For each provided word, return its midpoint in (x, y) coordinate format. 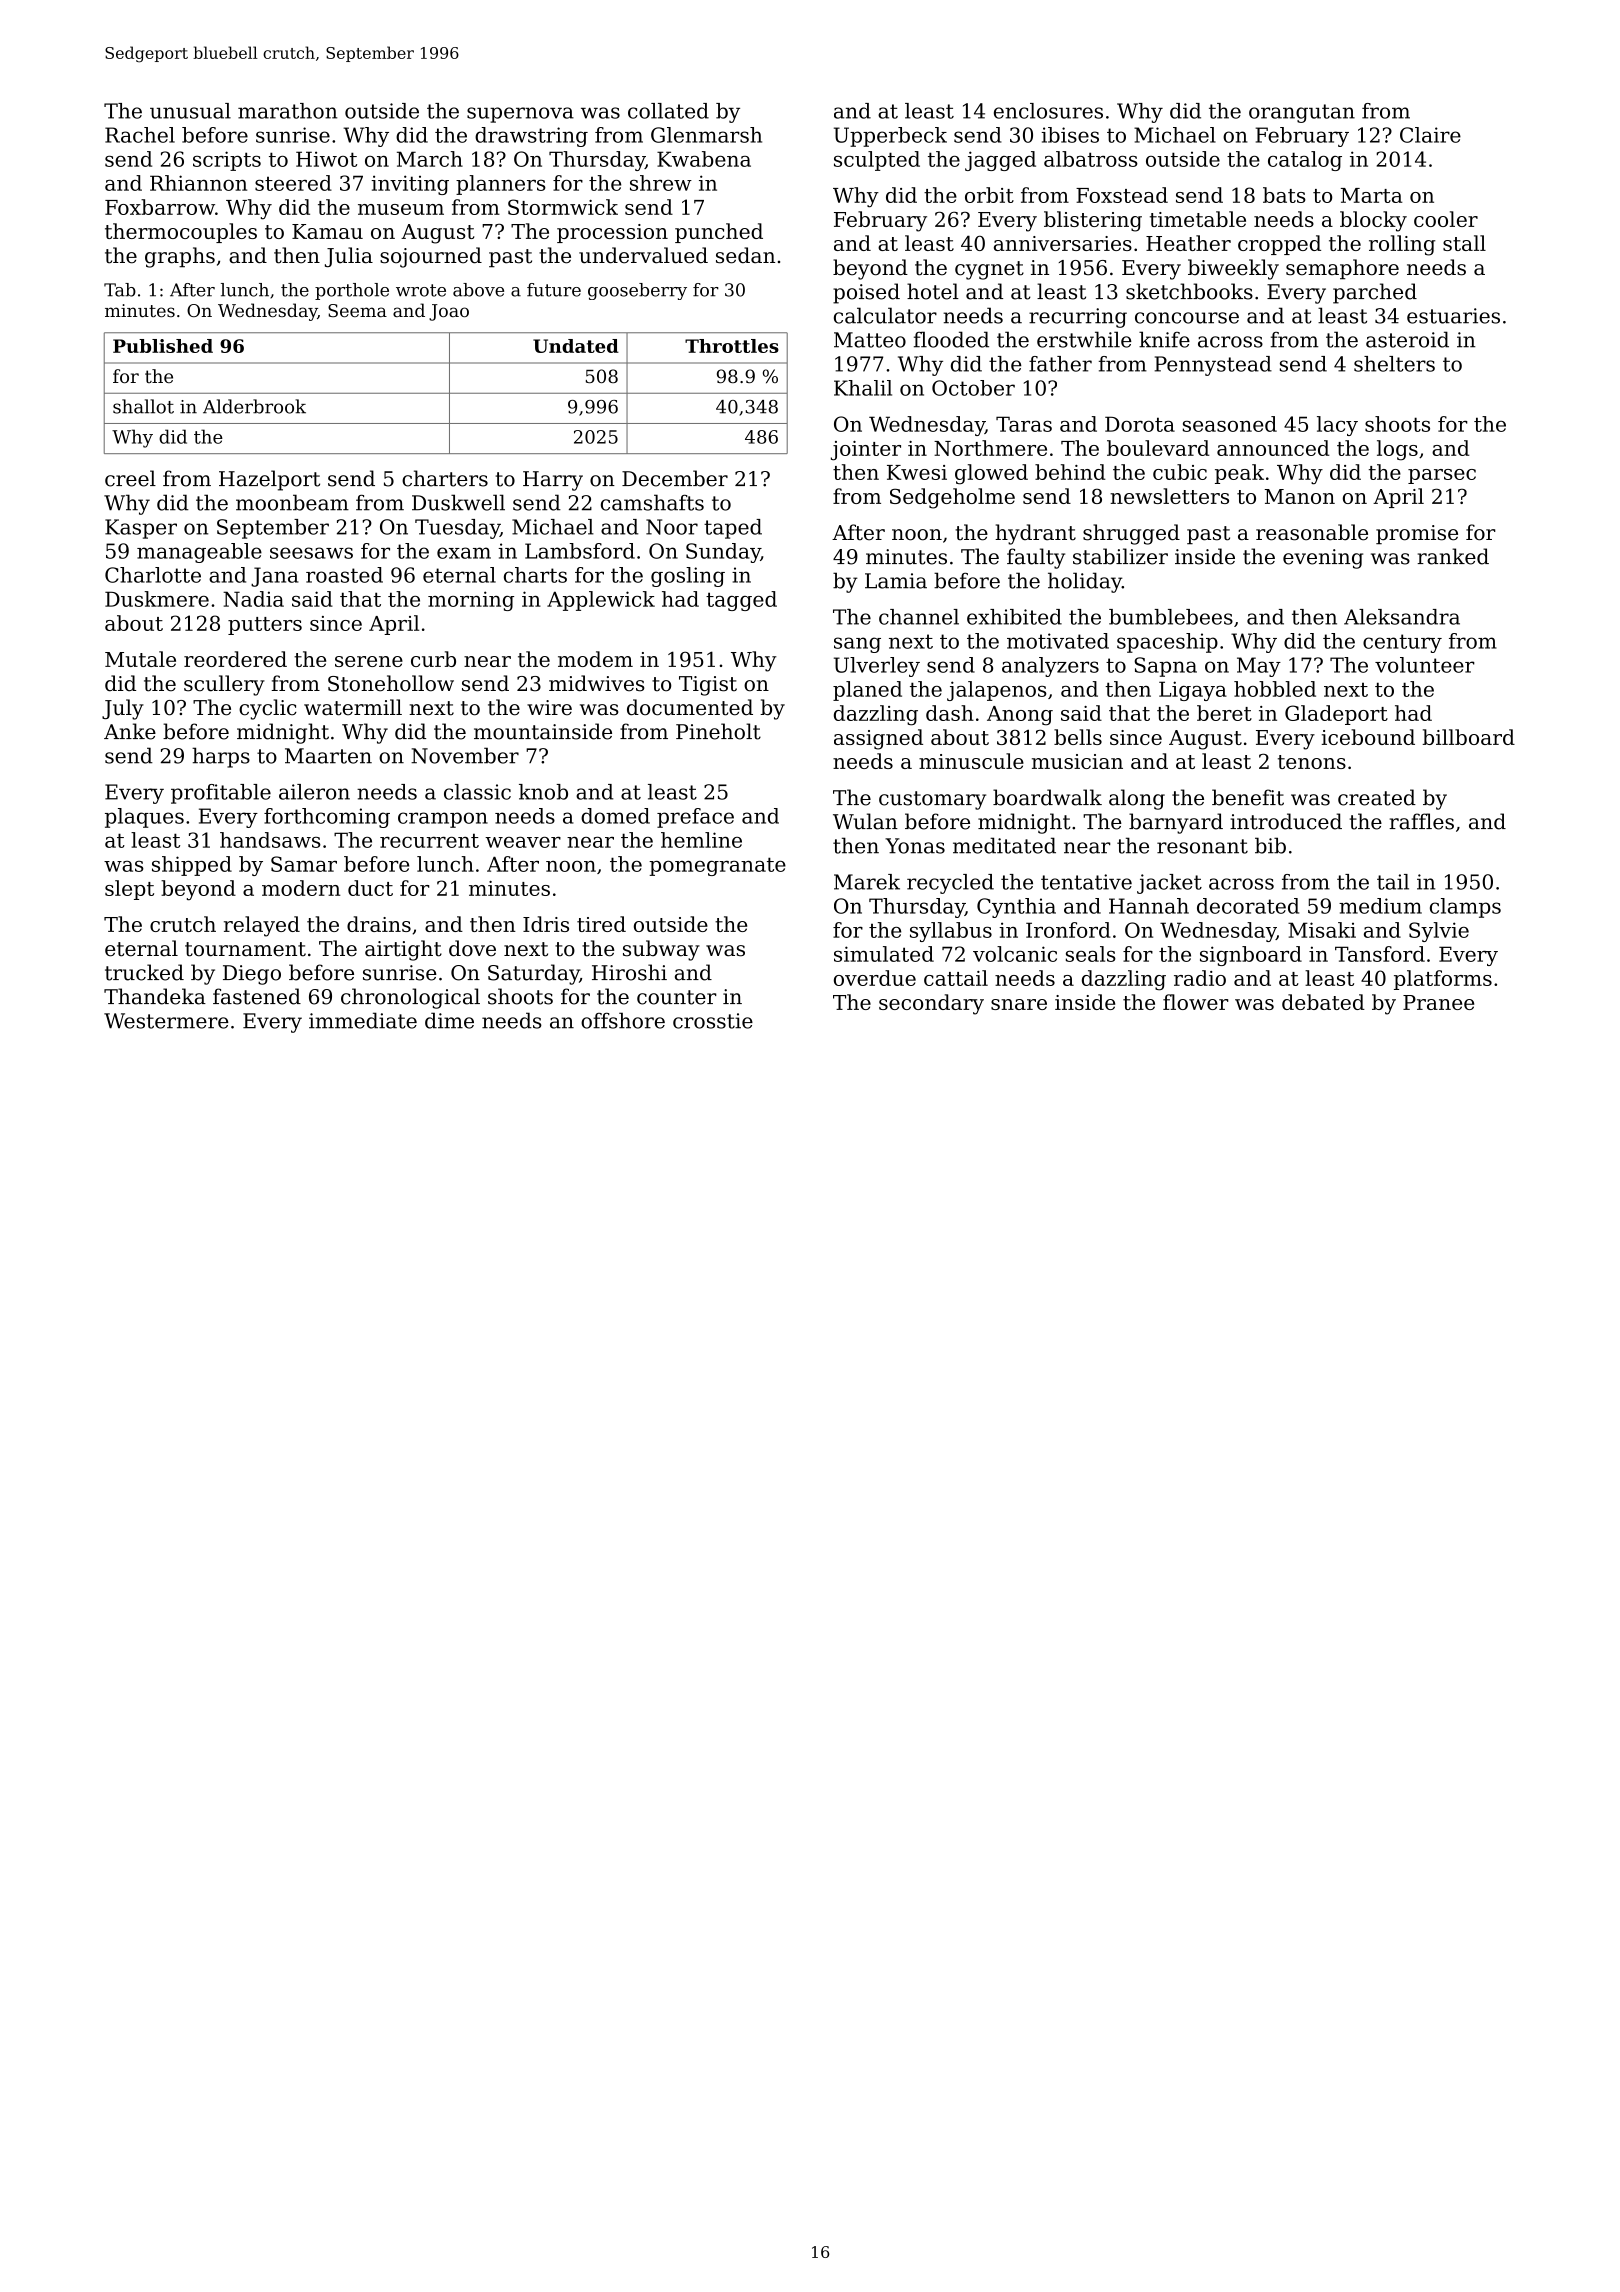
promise (1417, 535)
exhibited (1014, 617)
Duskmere (157, 599)
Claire (1430, 135)
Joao (449, 312)
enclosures (1048, 111)
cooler (1446, 219)
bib (1270, 845)
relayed (262, 926)
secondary (931, 1004)
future (554, 290)
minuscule (971, 761)
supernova (520, 115)
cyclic (268, 709)
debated (1323, 1002)
